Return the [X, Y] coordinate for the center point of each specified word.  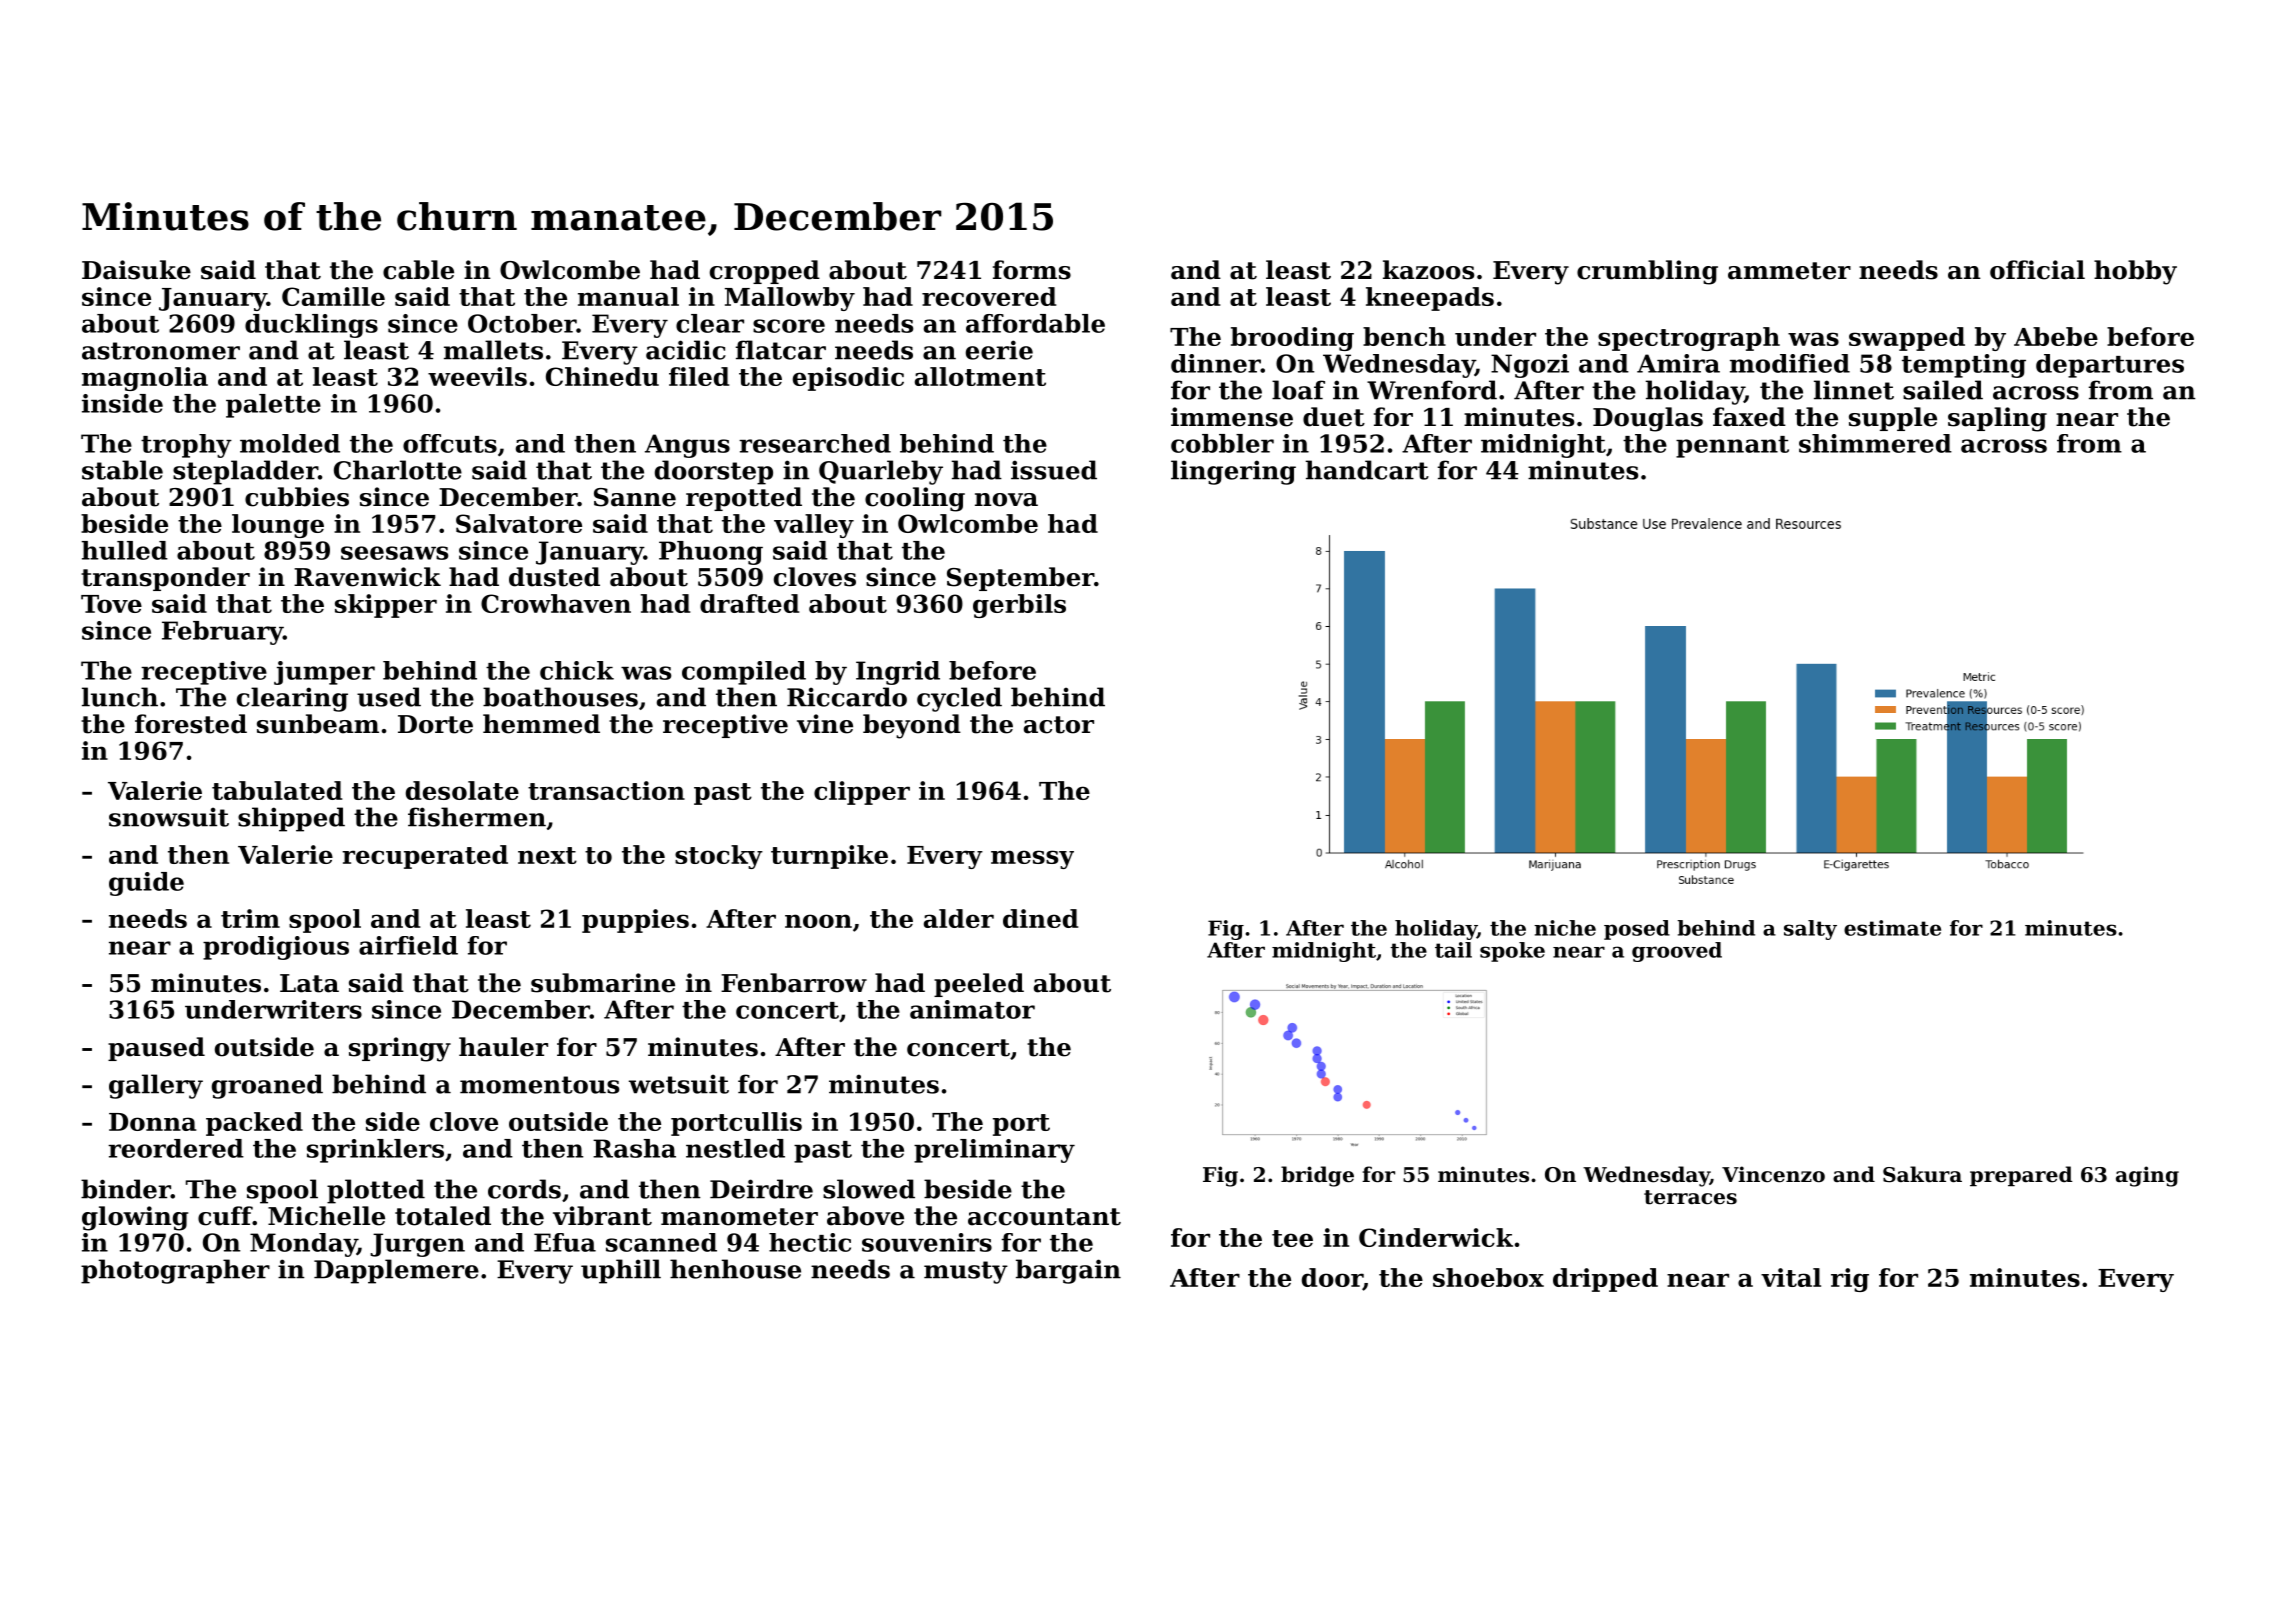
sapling [1997, 419]
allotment [980, 376]
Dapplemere [396, 1271]
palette [273, 406]
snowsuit [169, 817]
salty [1810, 930]
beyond [912, 726]
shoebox [1488, 1277]
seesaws [394, 553]
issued [1054, 470]
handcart [1367, 470]
